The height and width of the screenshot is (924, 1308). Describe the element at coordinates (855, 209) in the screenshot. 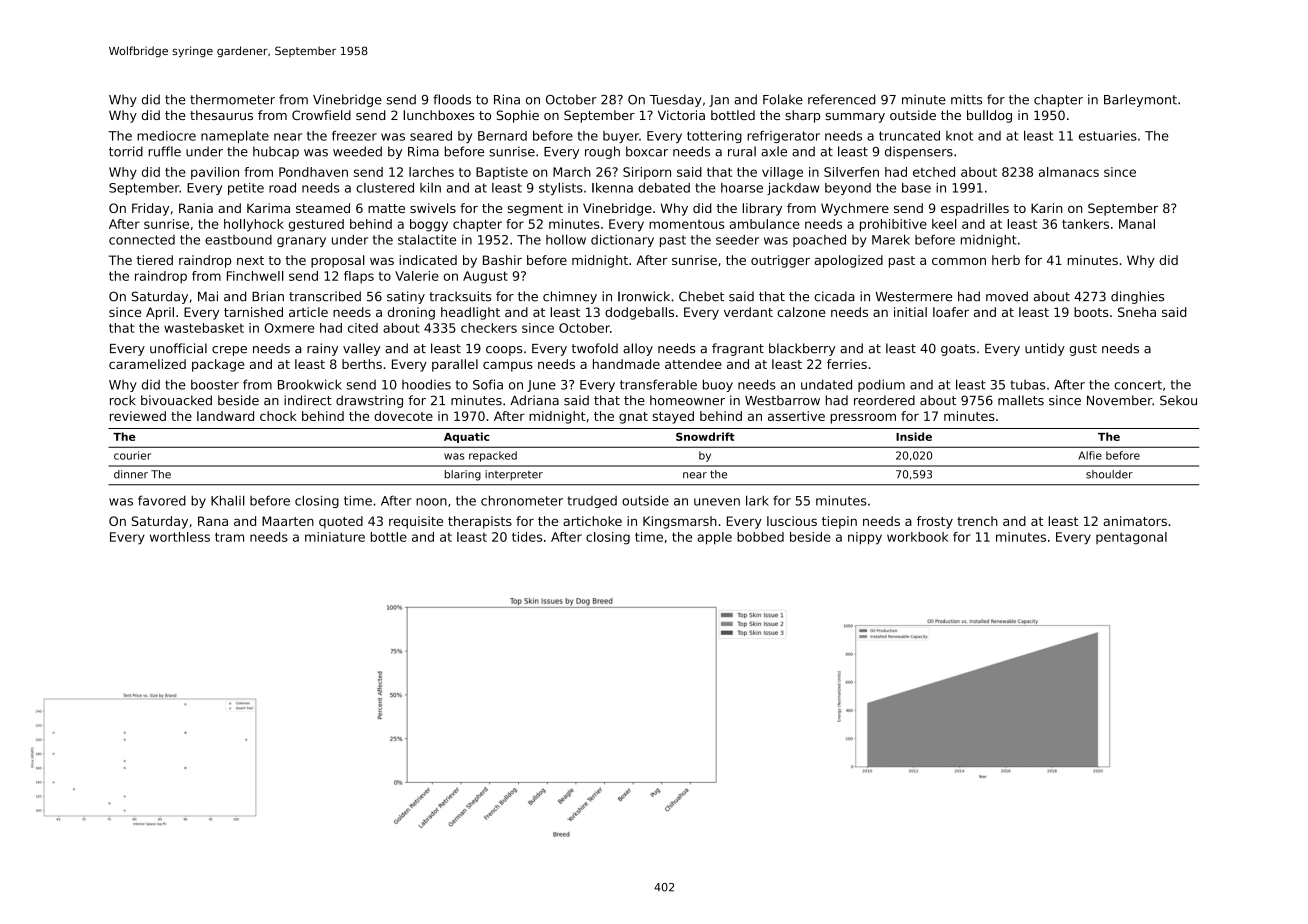

I see `Wychmere` at that location.
